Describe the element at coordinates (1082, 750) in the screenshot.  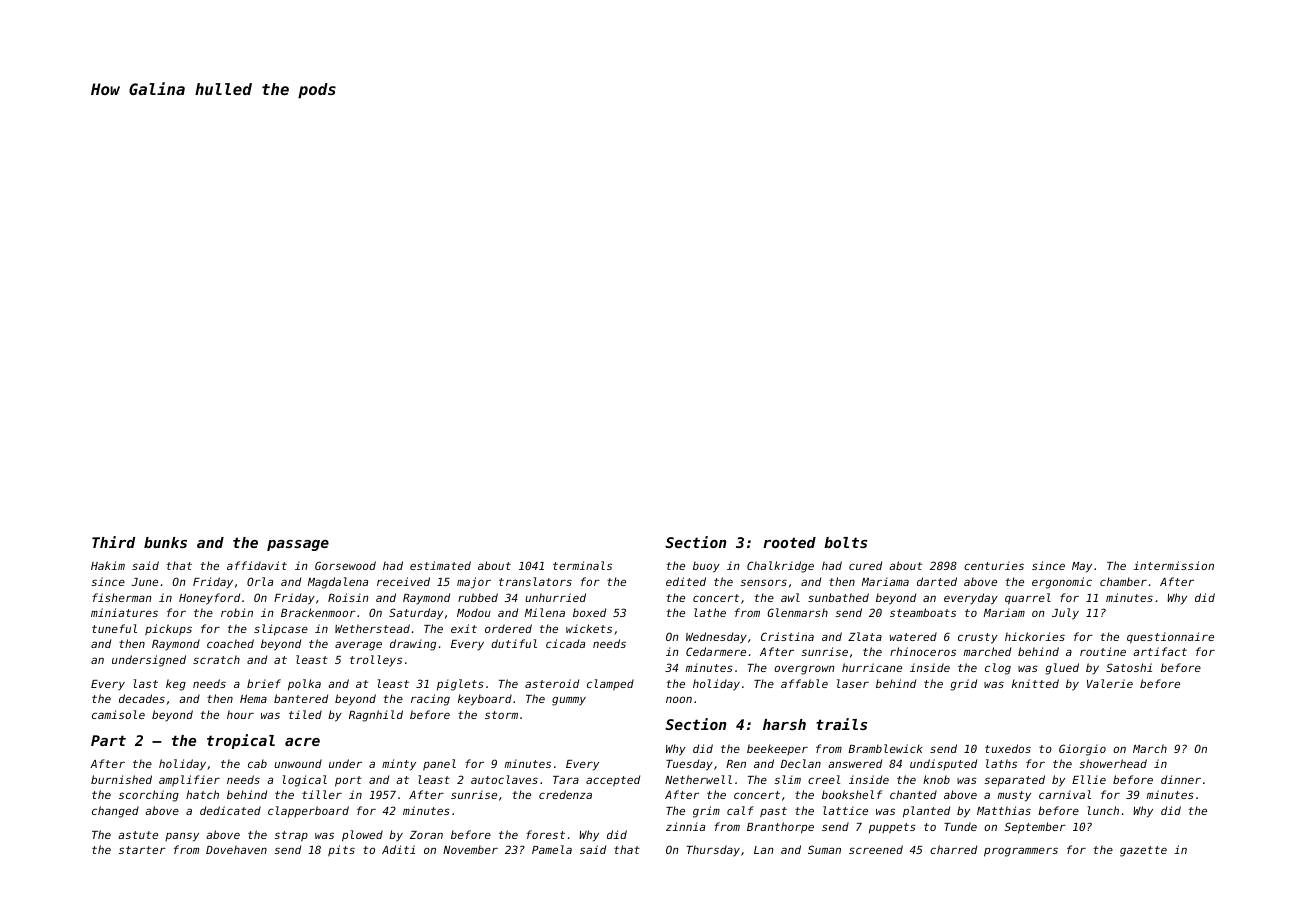
I see `Giorgio` at that location.
